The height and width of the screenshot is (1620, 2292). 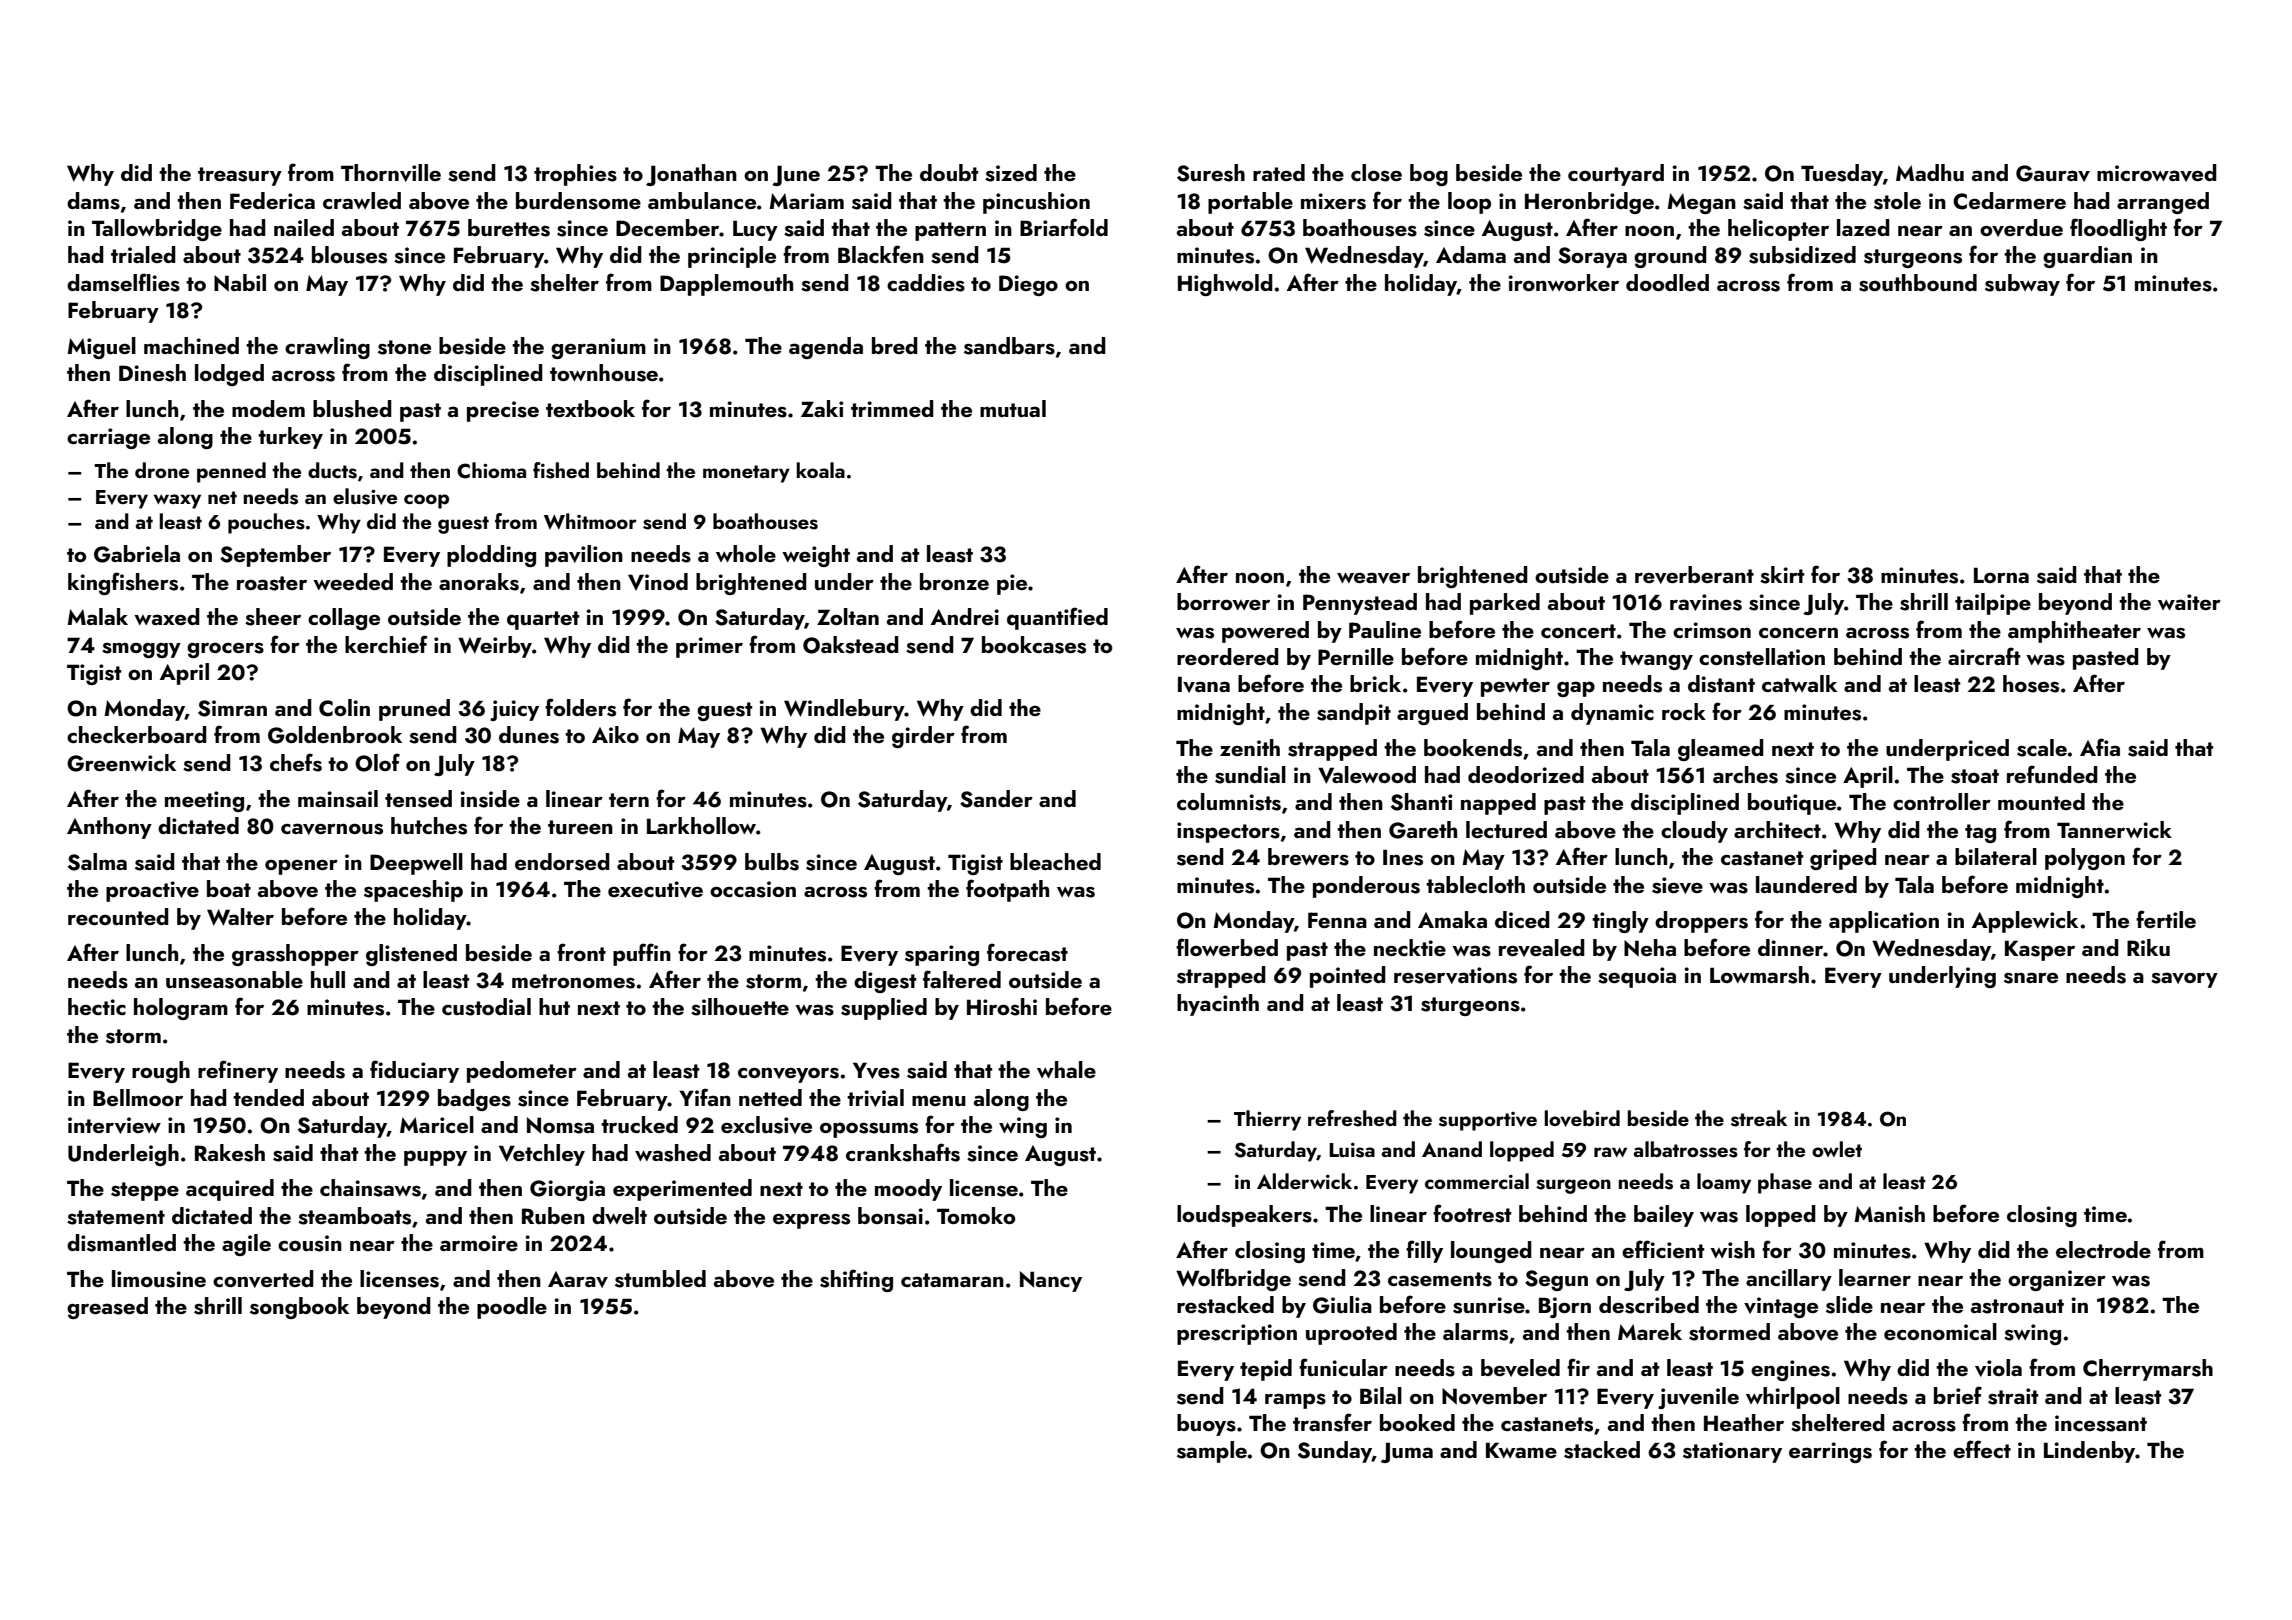 I want to click on exclusive, so click(x=766, y=1125).
